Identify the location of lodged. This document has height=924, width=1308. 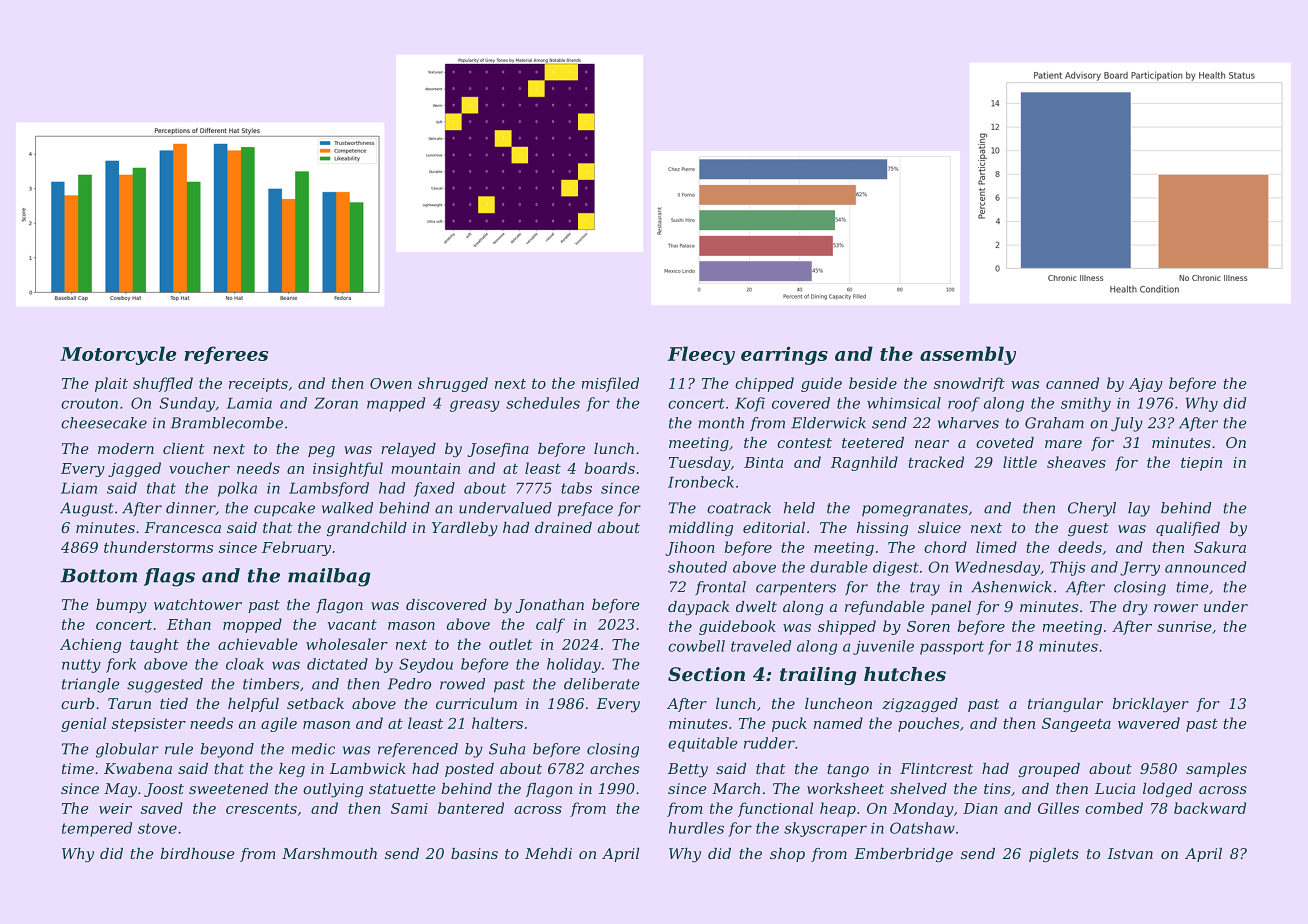
(1167, 790).
